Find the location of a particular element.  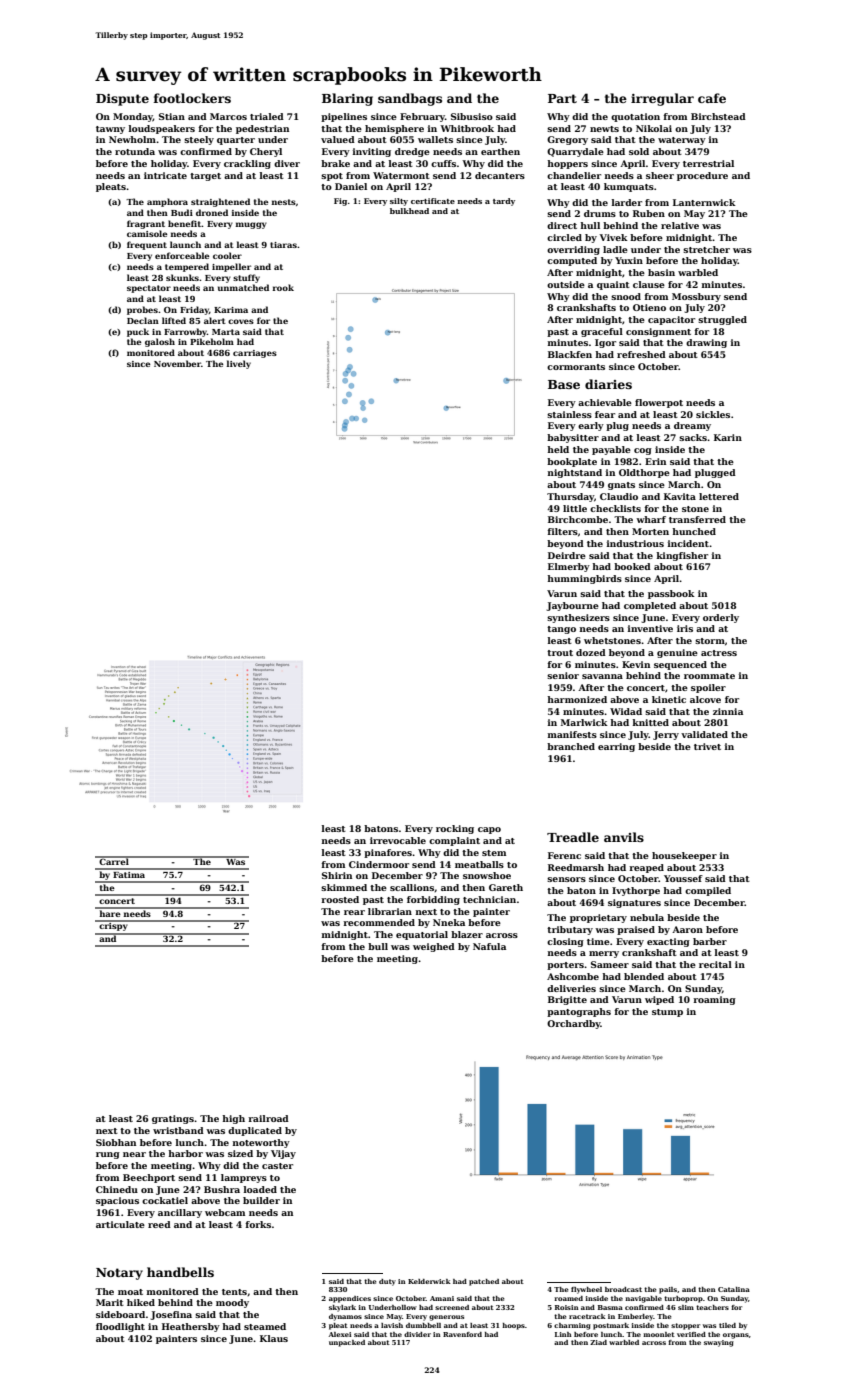

Marit is located at coordinates (110, 1302).
